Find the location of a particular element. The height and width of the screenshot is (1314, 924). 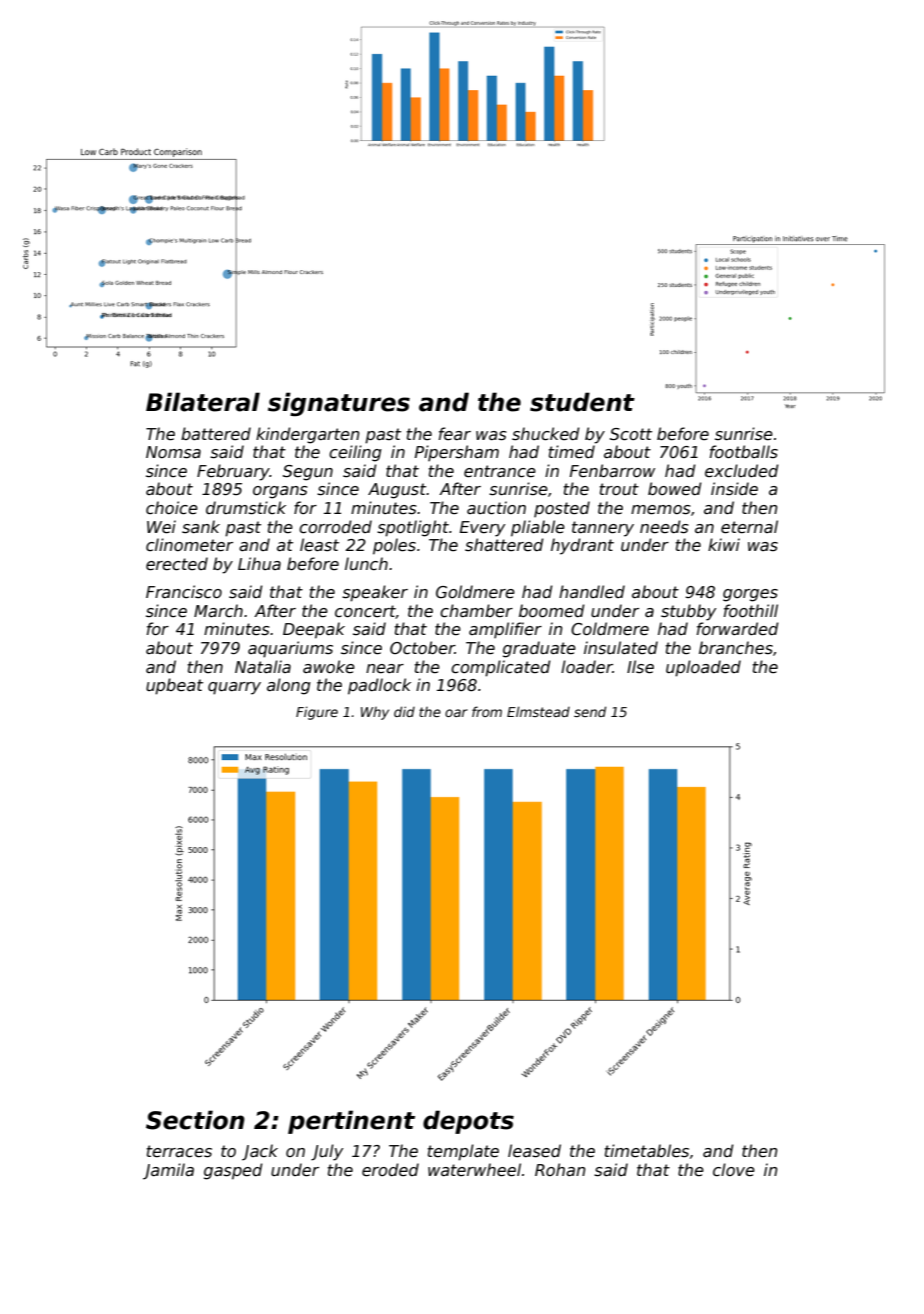

Jack is located at coordinates (260, 1152).
